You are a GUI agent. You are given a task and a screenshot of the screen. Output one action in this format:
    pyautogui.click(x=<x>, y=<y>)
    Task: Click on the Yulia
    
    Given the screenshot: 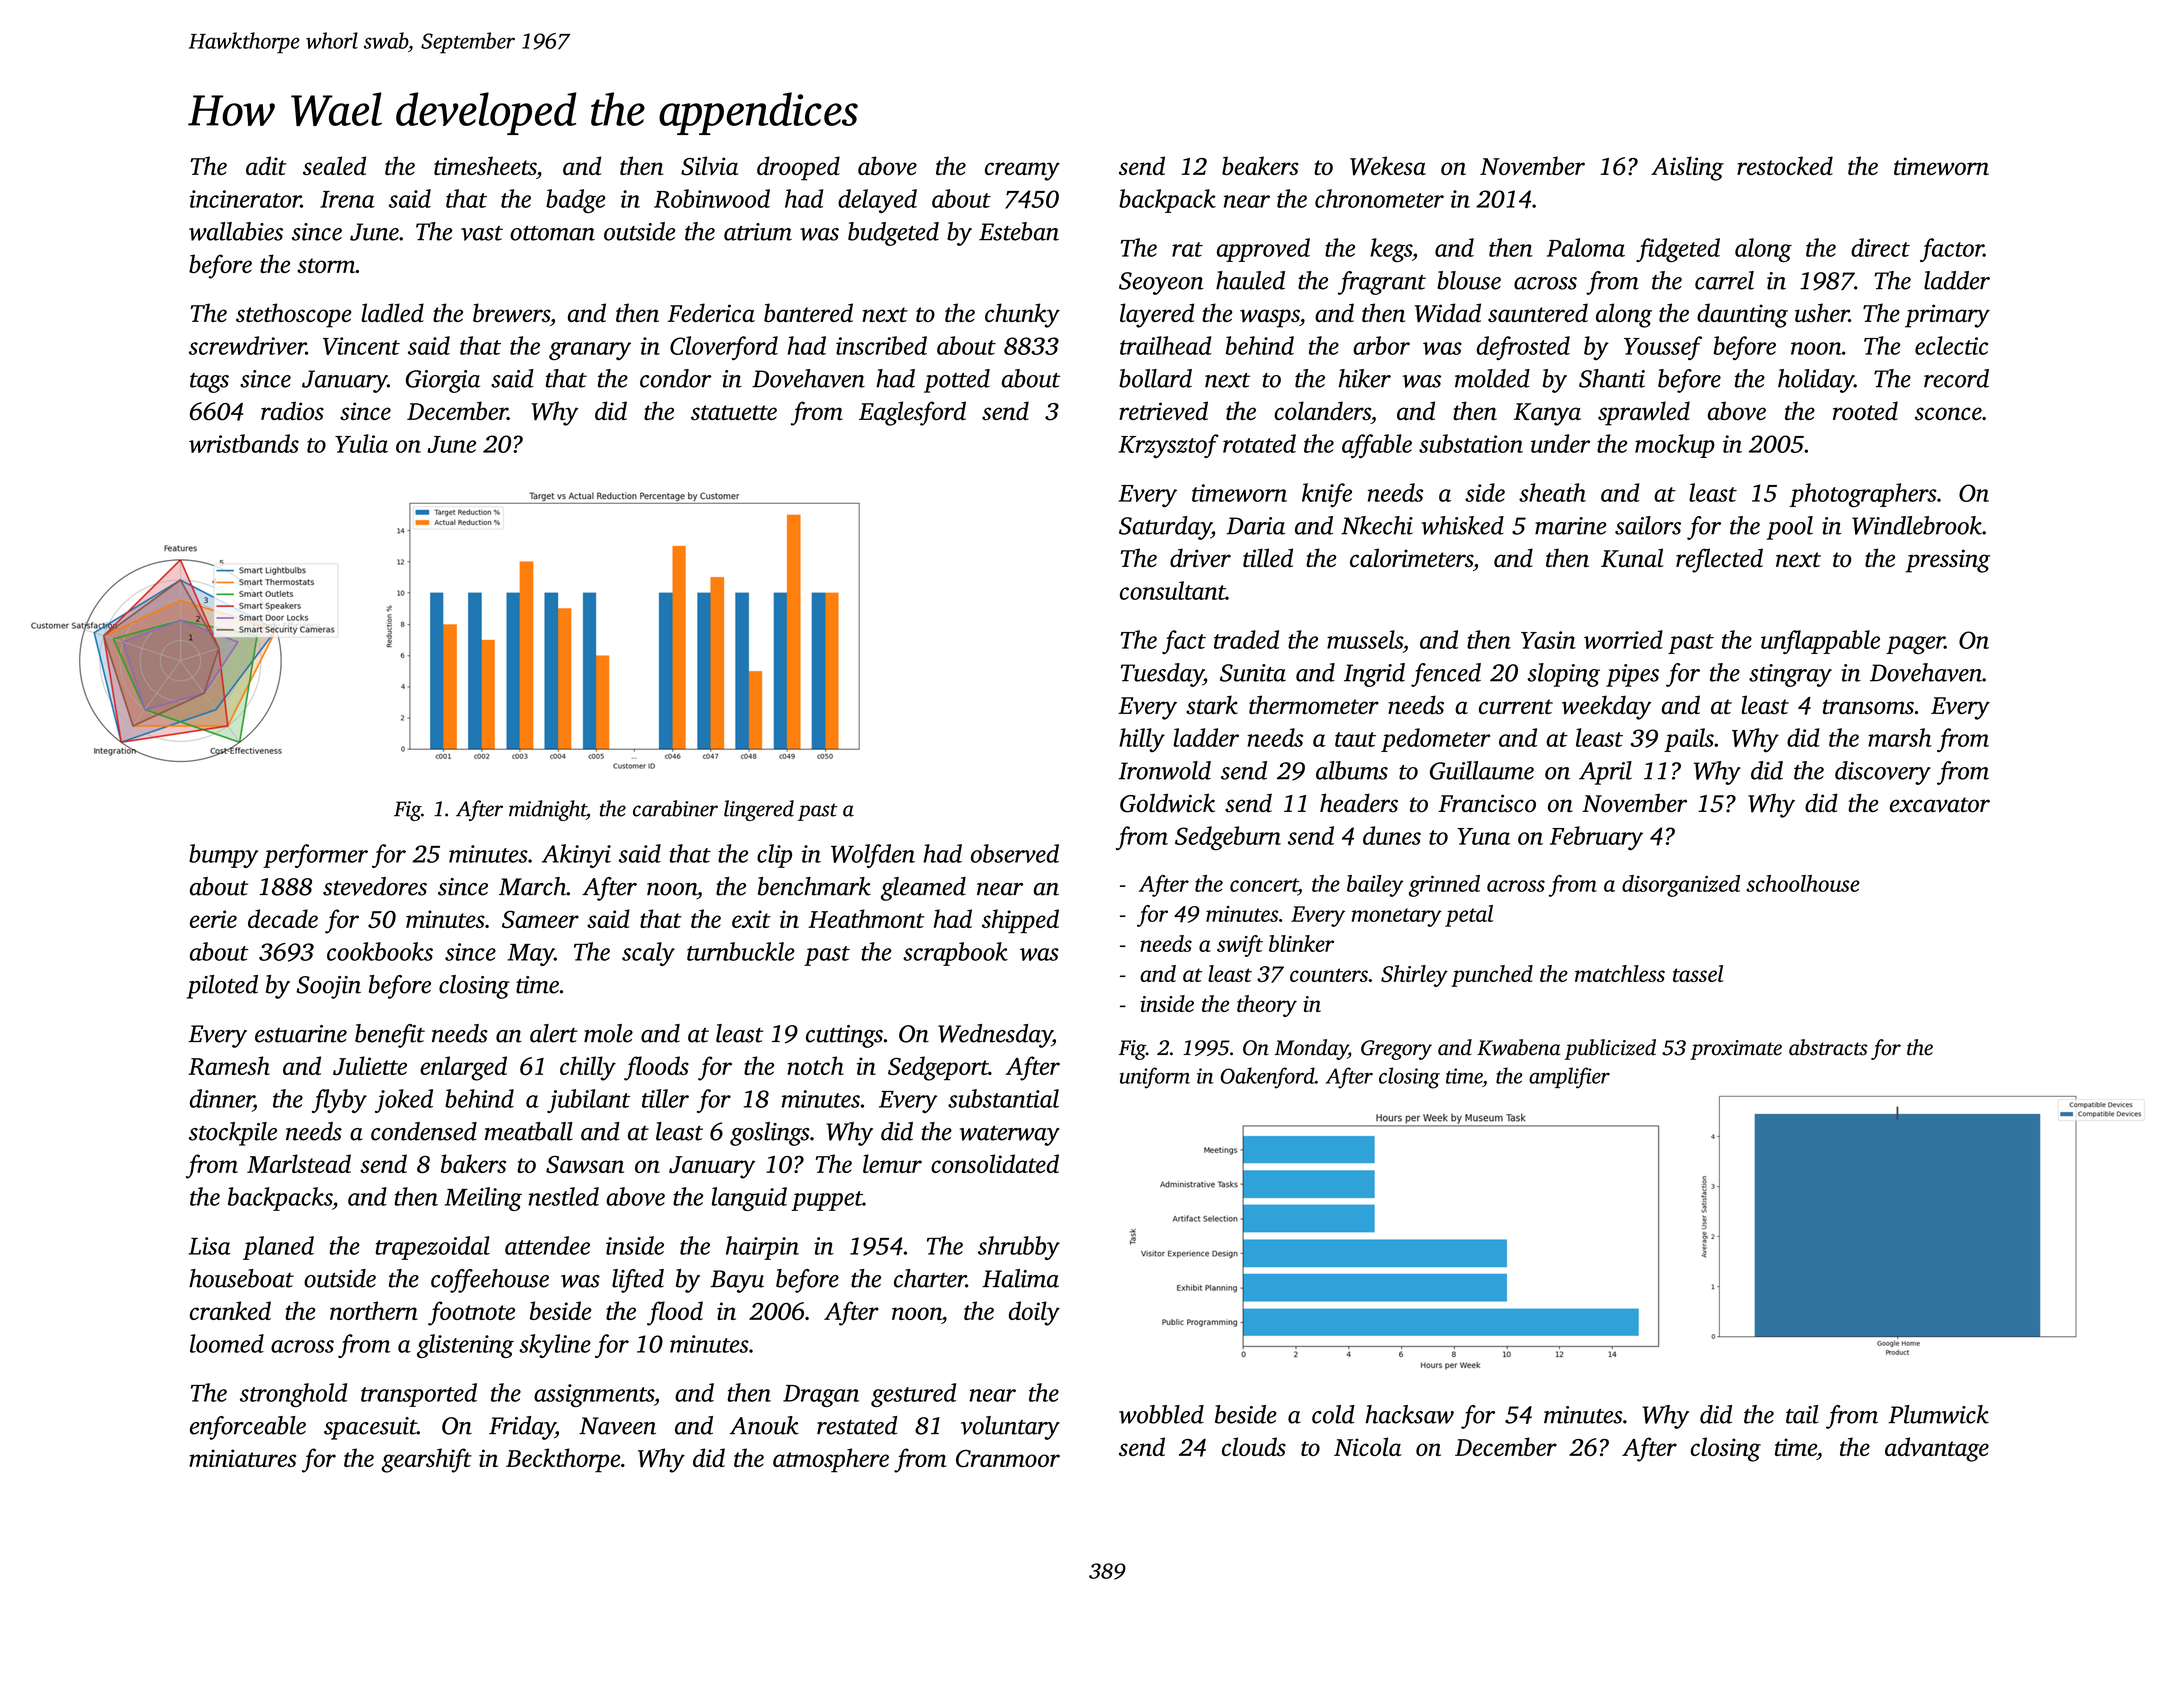 What is the action you would take?
    pyautogui.click(x=361, y=443)
